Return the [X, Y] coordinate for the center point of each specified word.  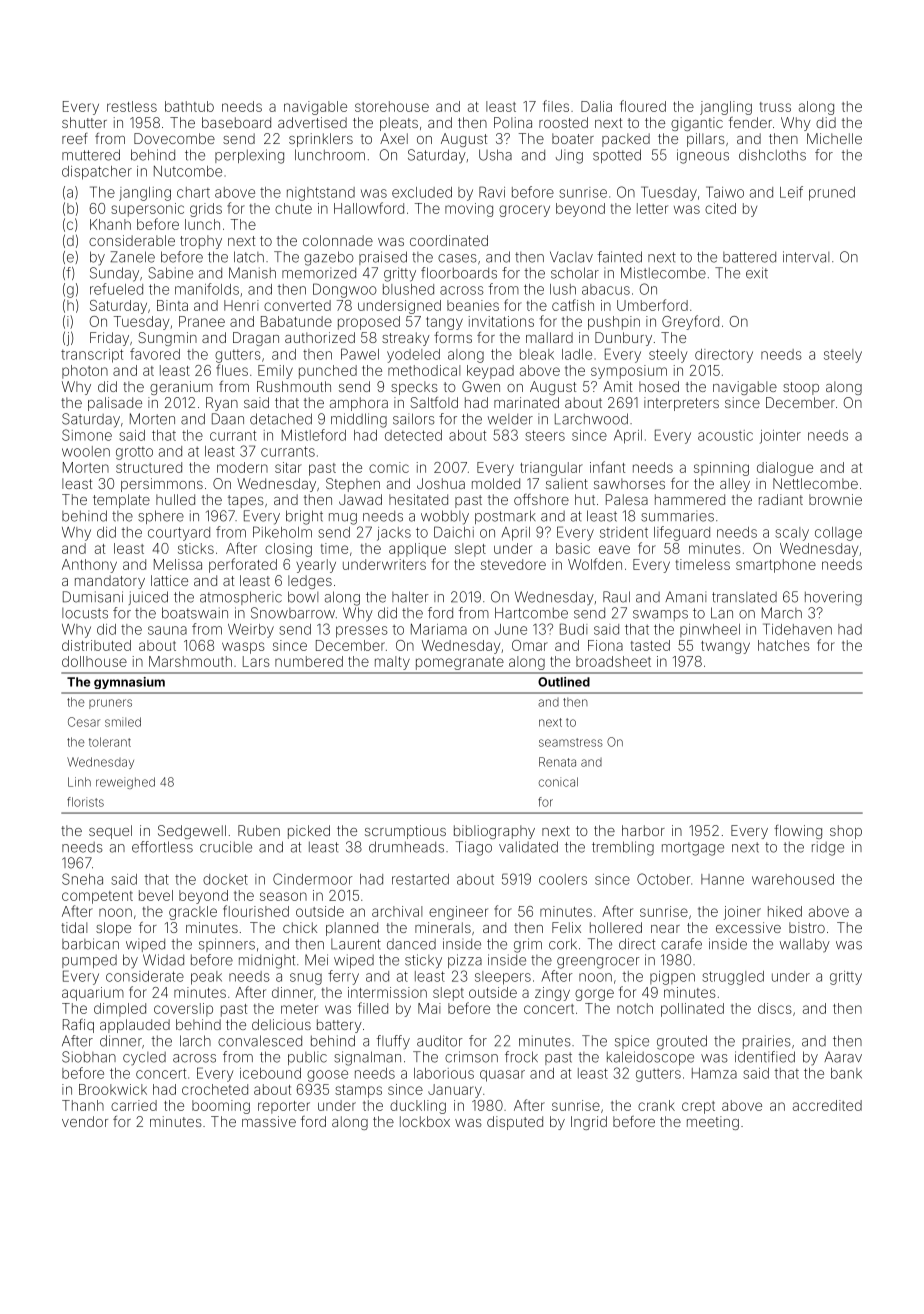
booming [221, 1107]
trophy [201, 242]
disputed [515, 1123]
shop [846, 832]
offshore [541, 499]
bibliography [494, 832]
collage [838, 534]
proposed [369, 323]
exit [757, 273]
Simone [87, 435]
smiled [123, 722]
